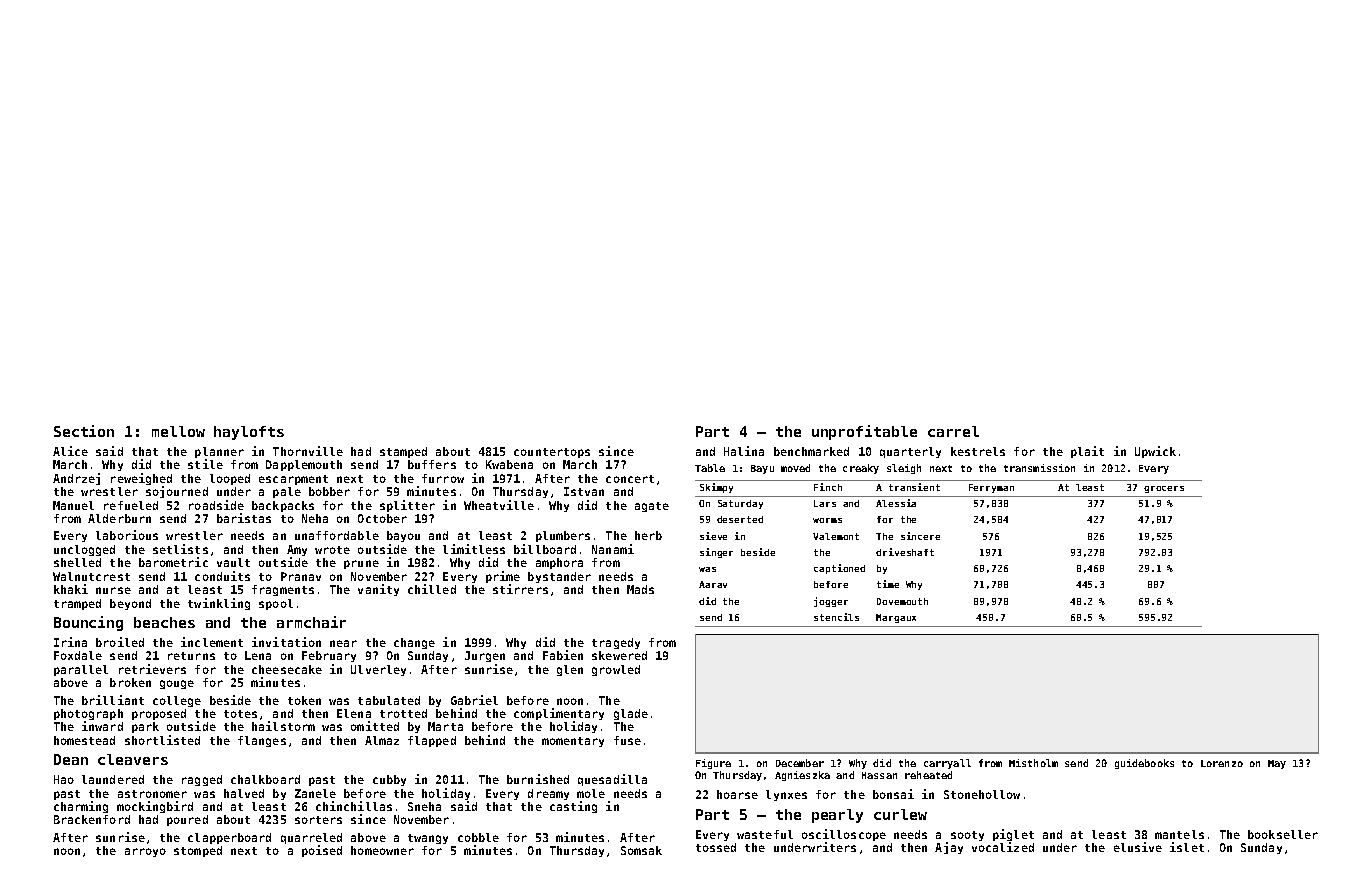 Image resolution: width=1372 pixels, height=887 pixels. Describe the element at coordinates (378, 590) in the screenshot. I see `vanity` at that location.
